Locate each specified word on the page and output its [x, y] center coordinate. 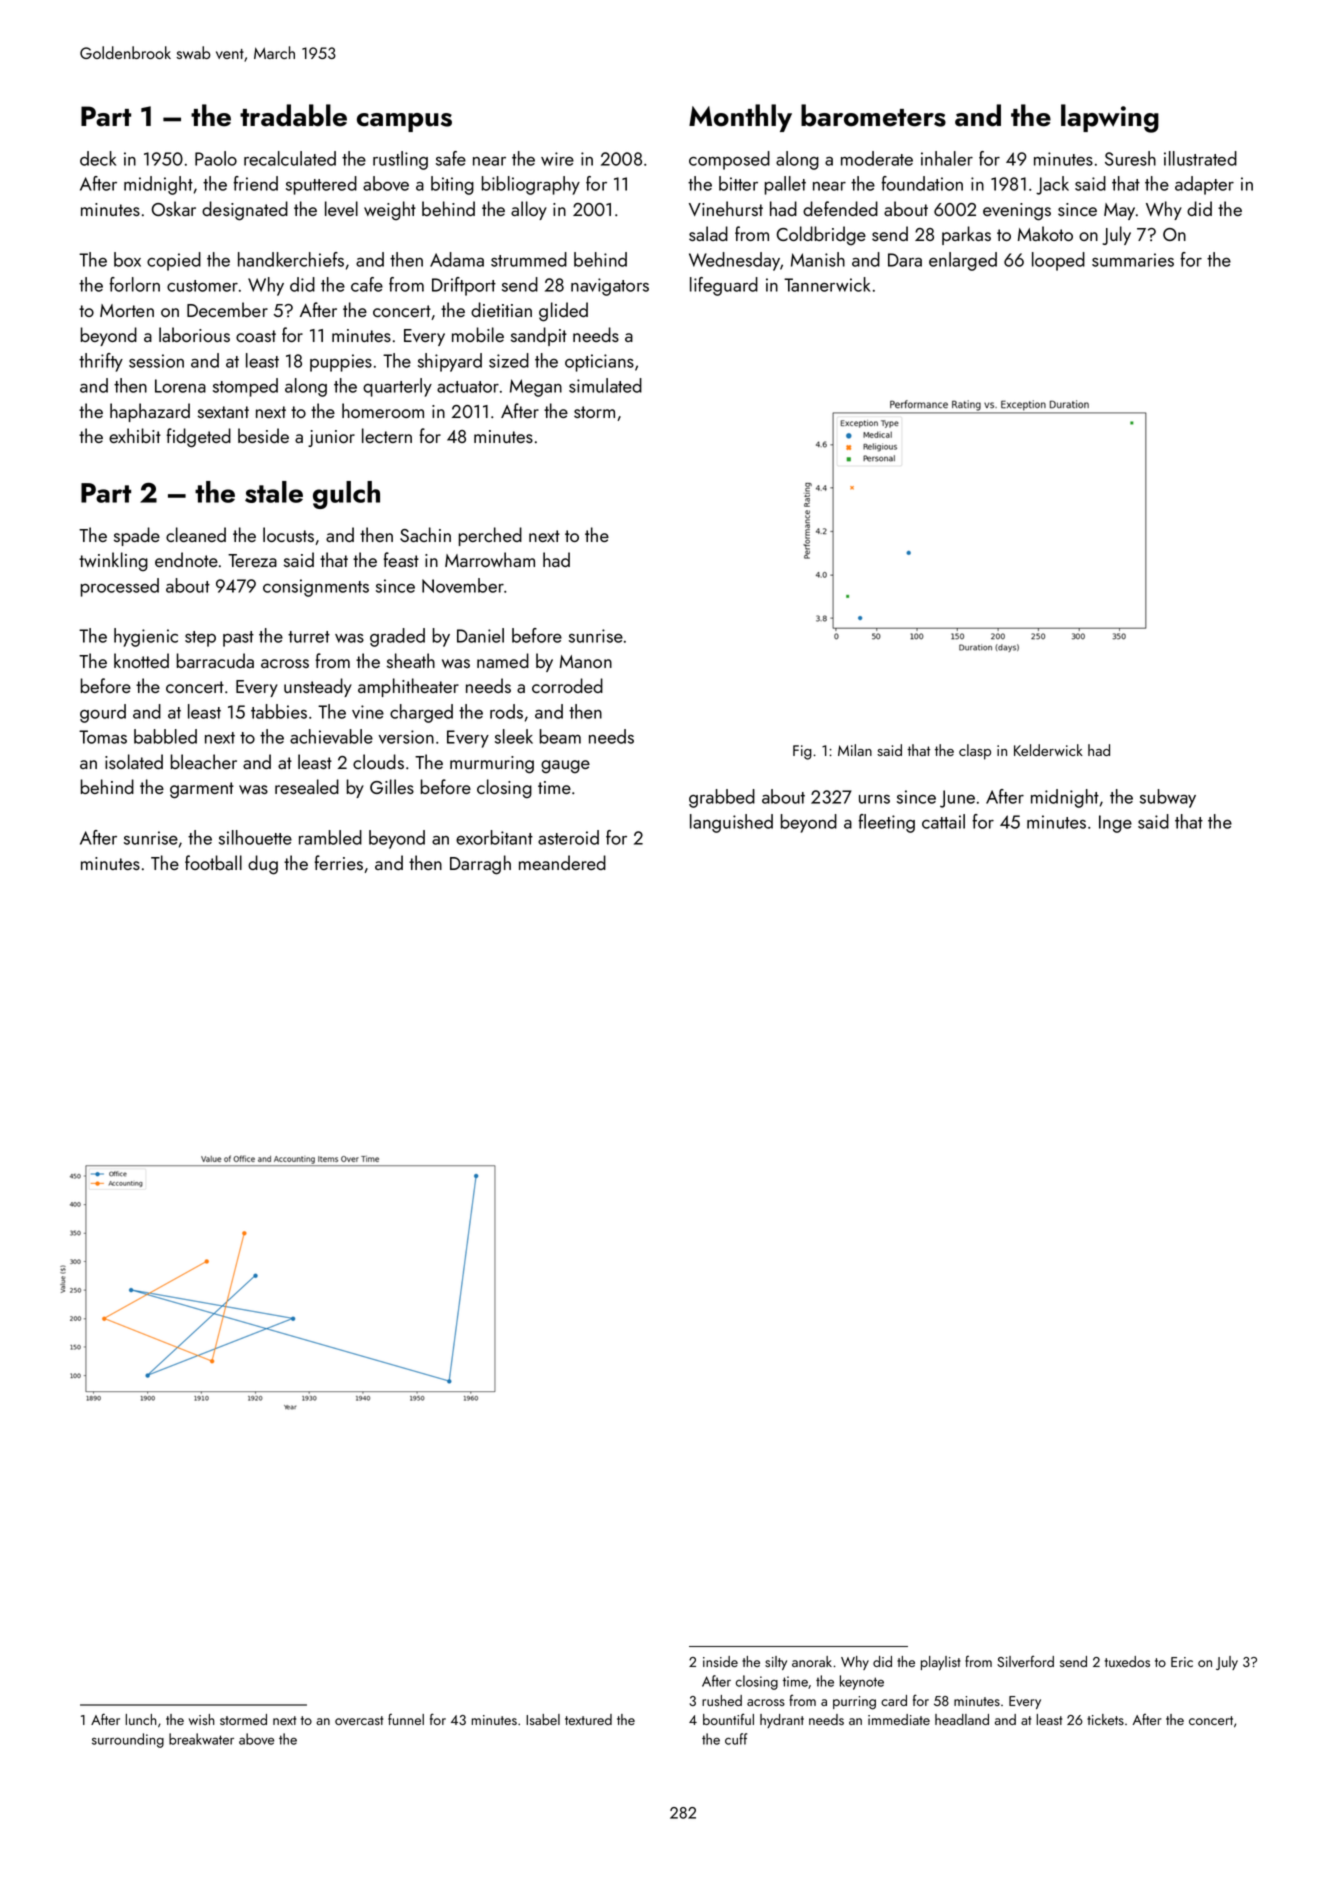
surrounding [128, 1740]
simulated [605, 385]
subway [1168, 798]
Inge [1115, 824]
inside [720, 1661]
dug [263, 865]
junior [331, 438]
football [213, 862]
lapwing [1110, 118]
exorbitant [494, 837]
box [127, 259]
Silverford [1025, 1661]
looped [1058, 261]
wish [201, 1719]
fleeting [886, 823]
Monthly [740, 118]
